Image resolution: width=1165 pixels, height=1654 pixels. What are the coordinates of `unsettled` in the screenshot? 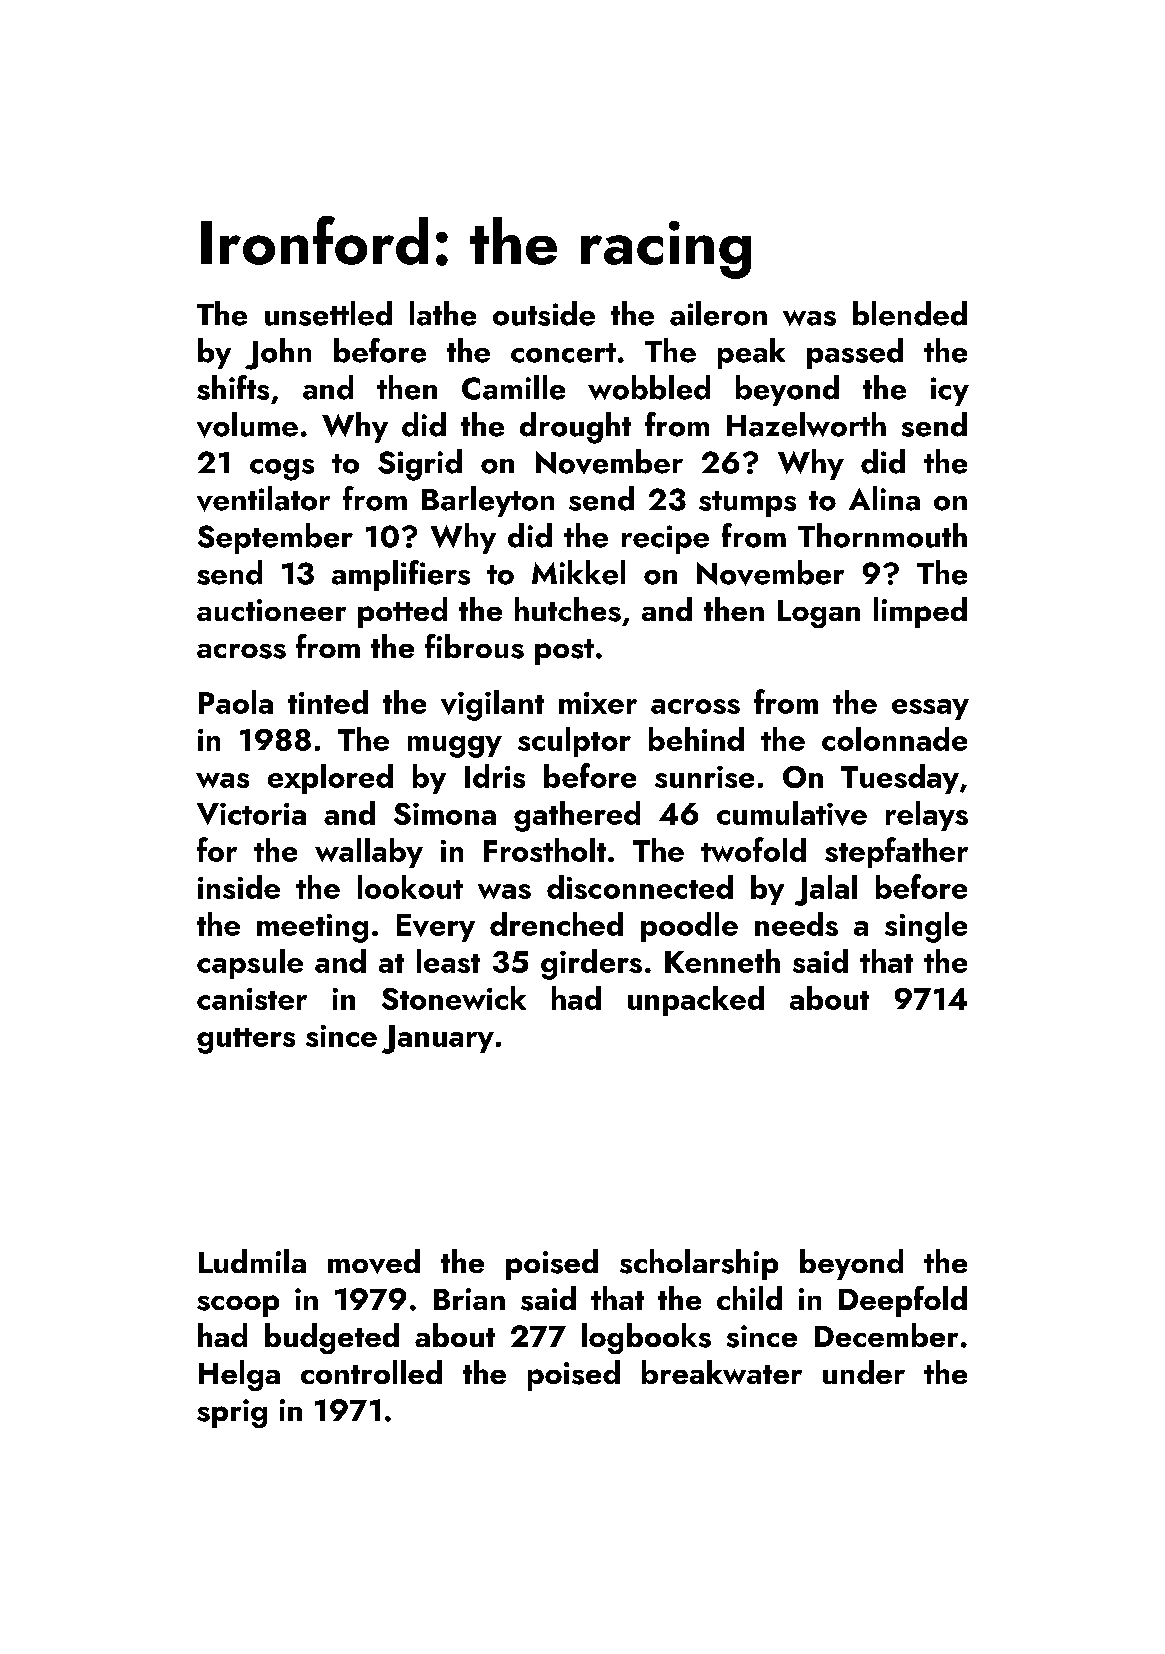 It's located at (328, 313).
